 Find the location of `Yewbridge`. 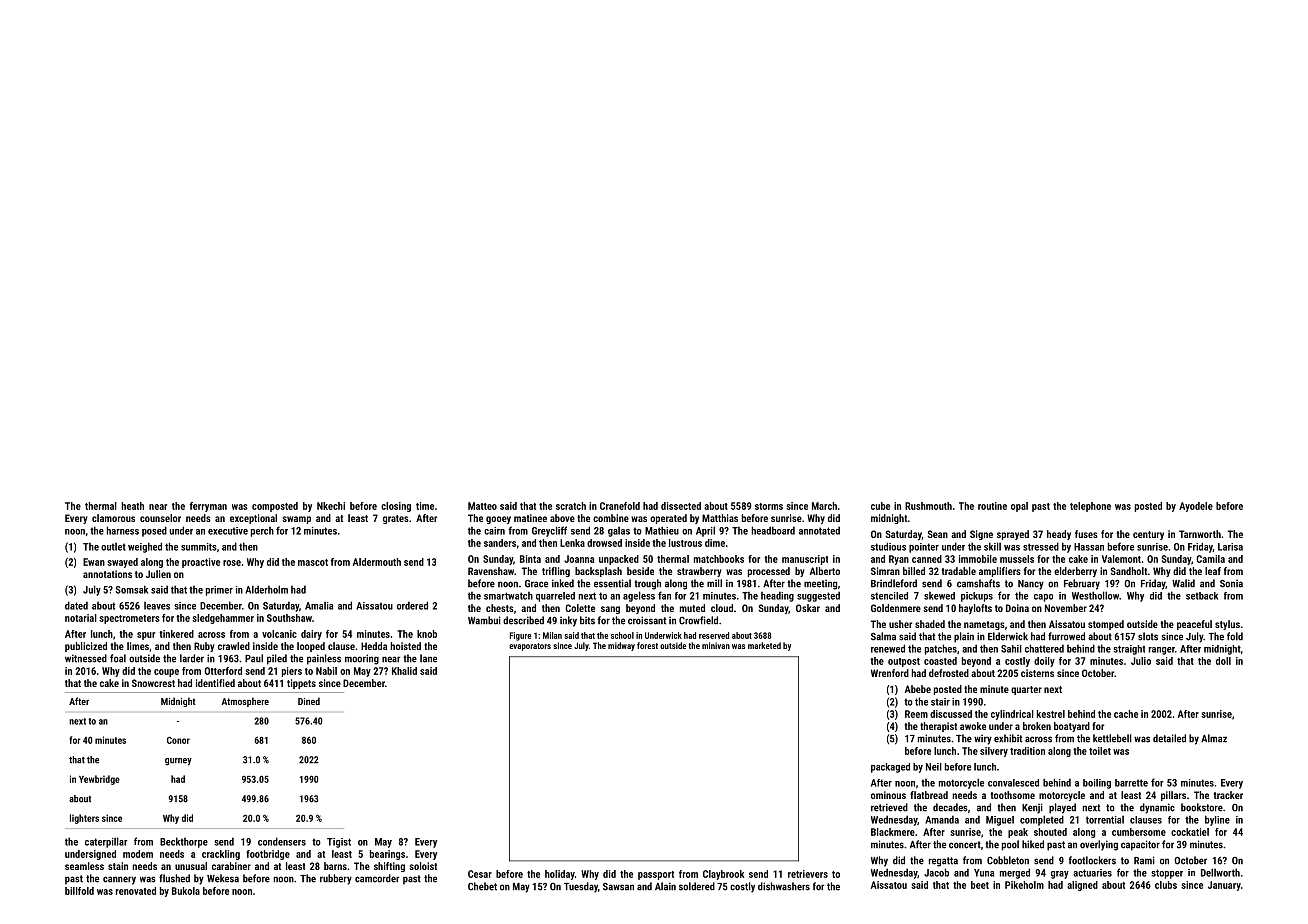

Yewbridge is located at coordinates (99, 780).
